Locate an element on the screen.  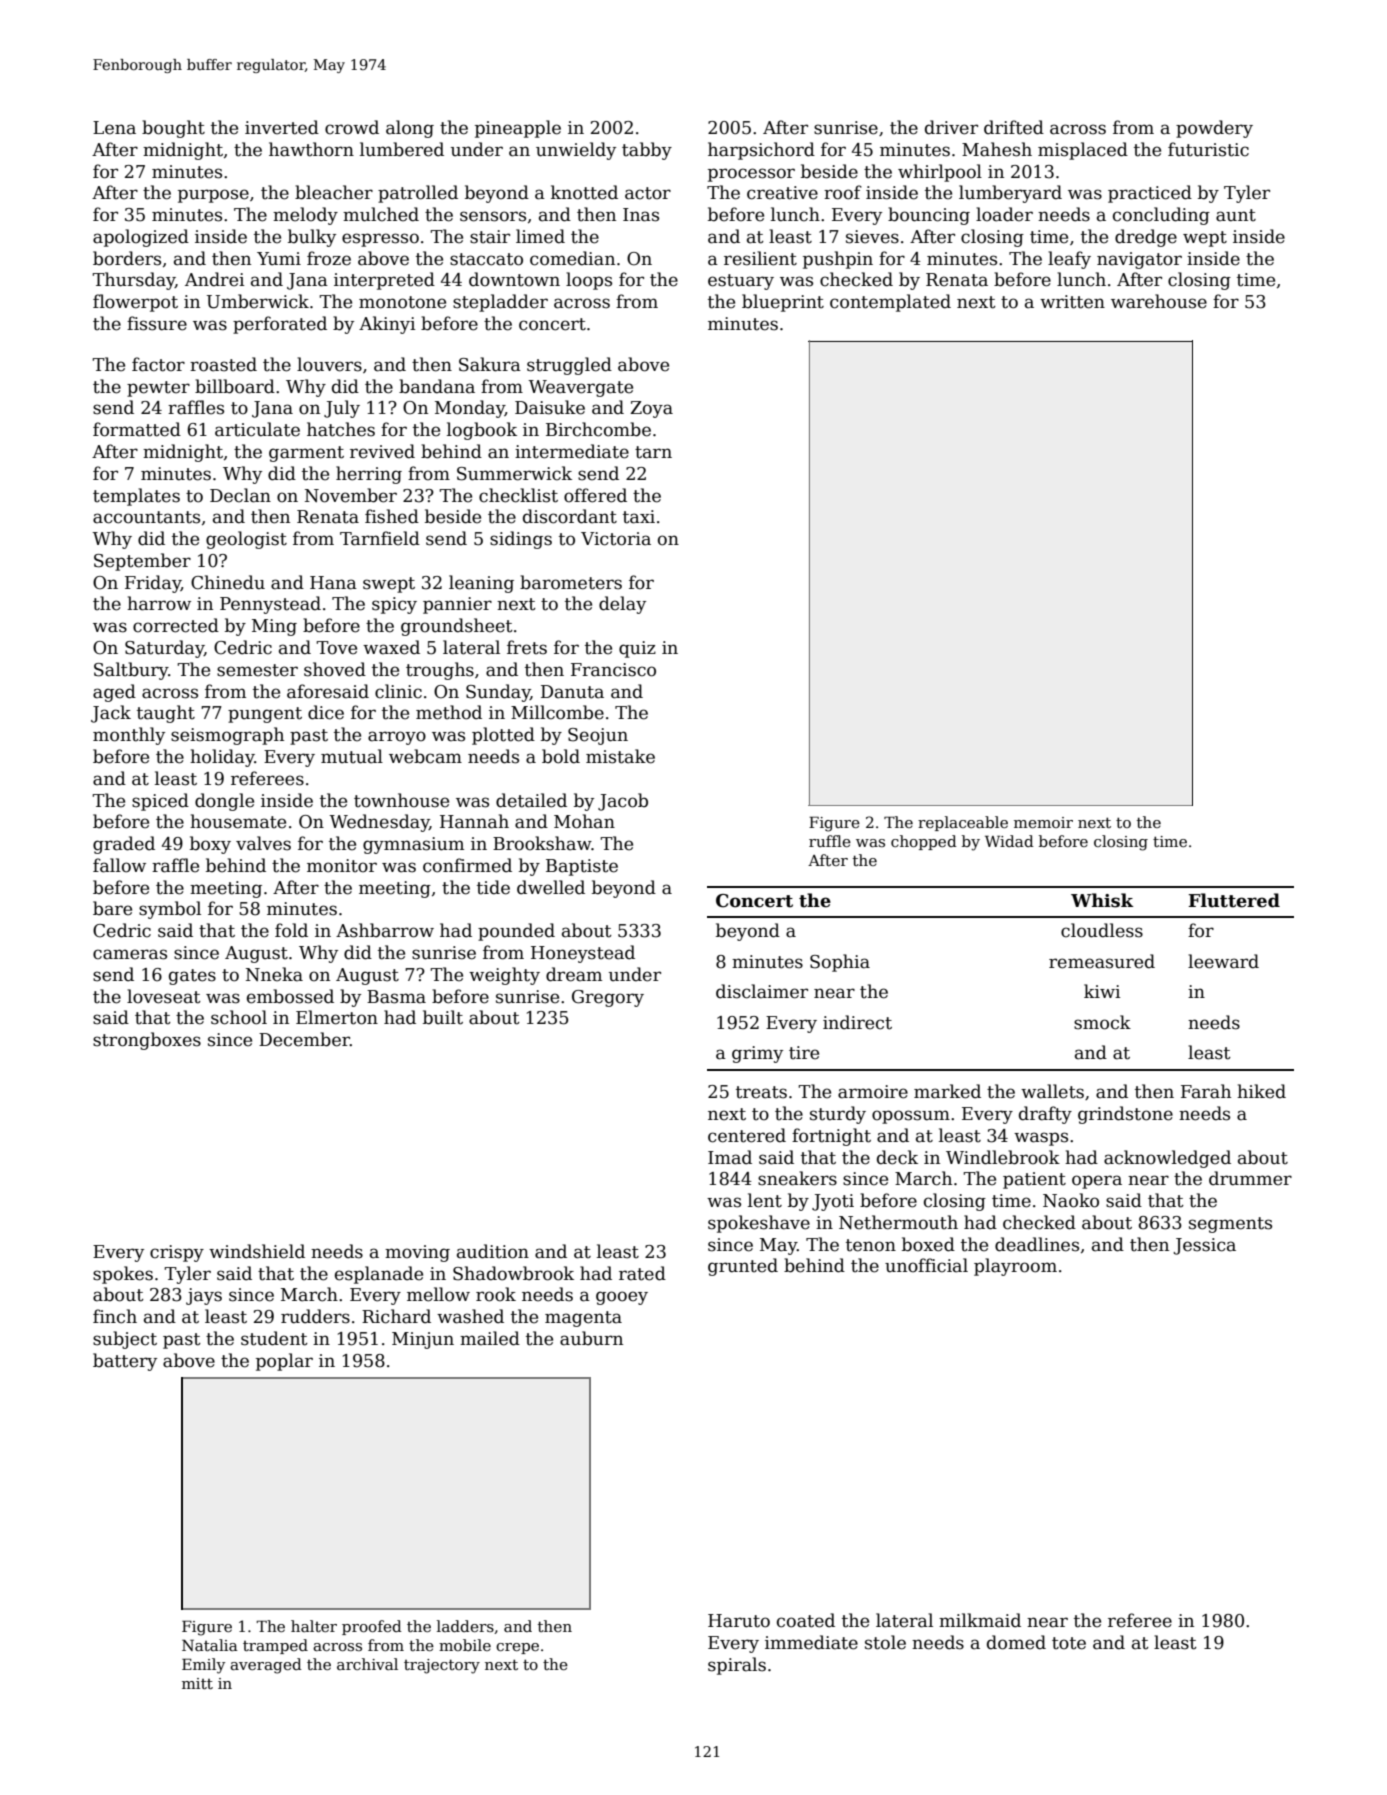
detailed is located at coordinates (531, 800).
